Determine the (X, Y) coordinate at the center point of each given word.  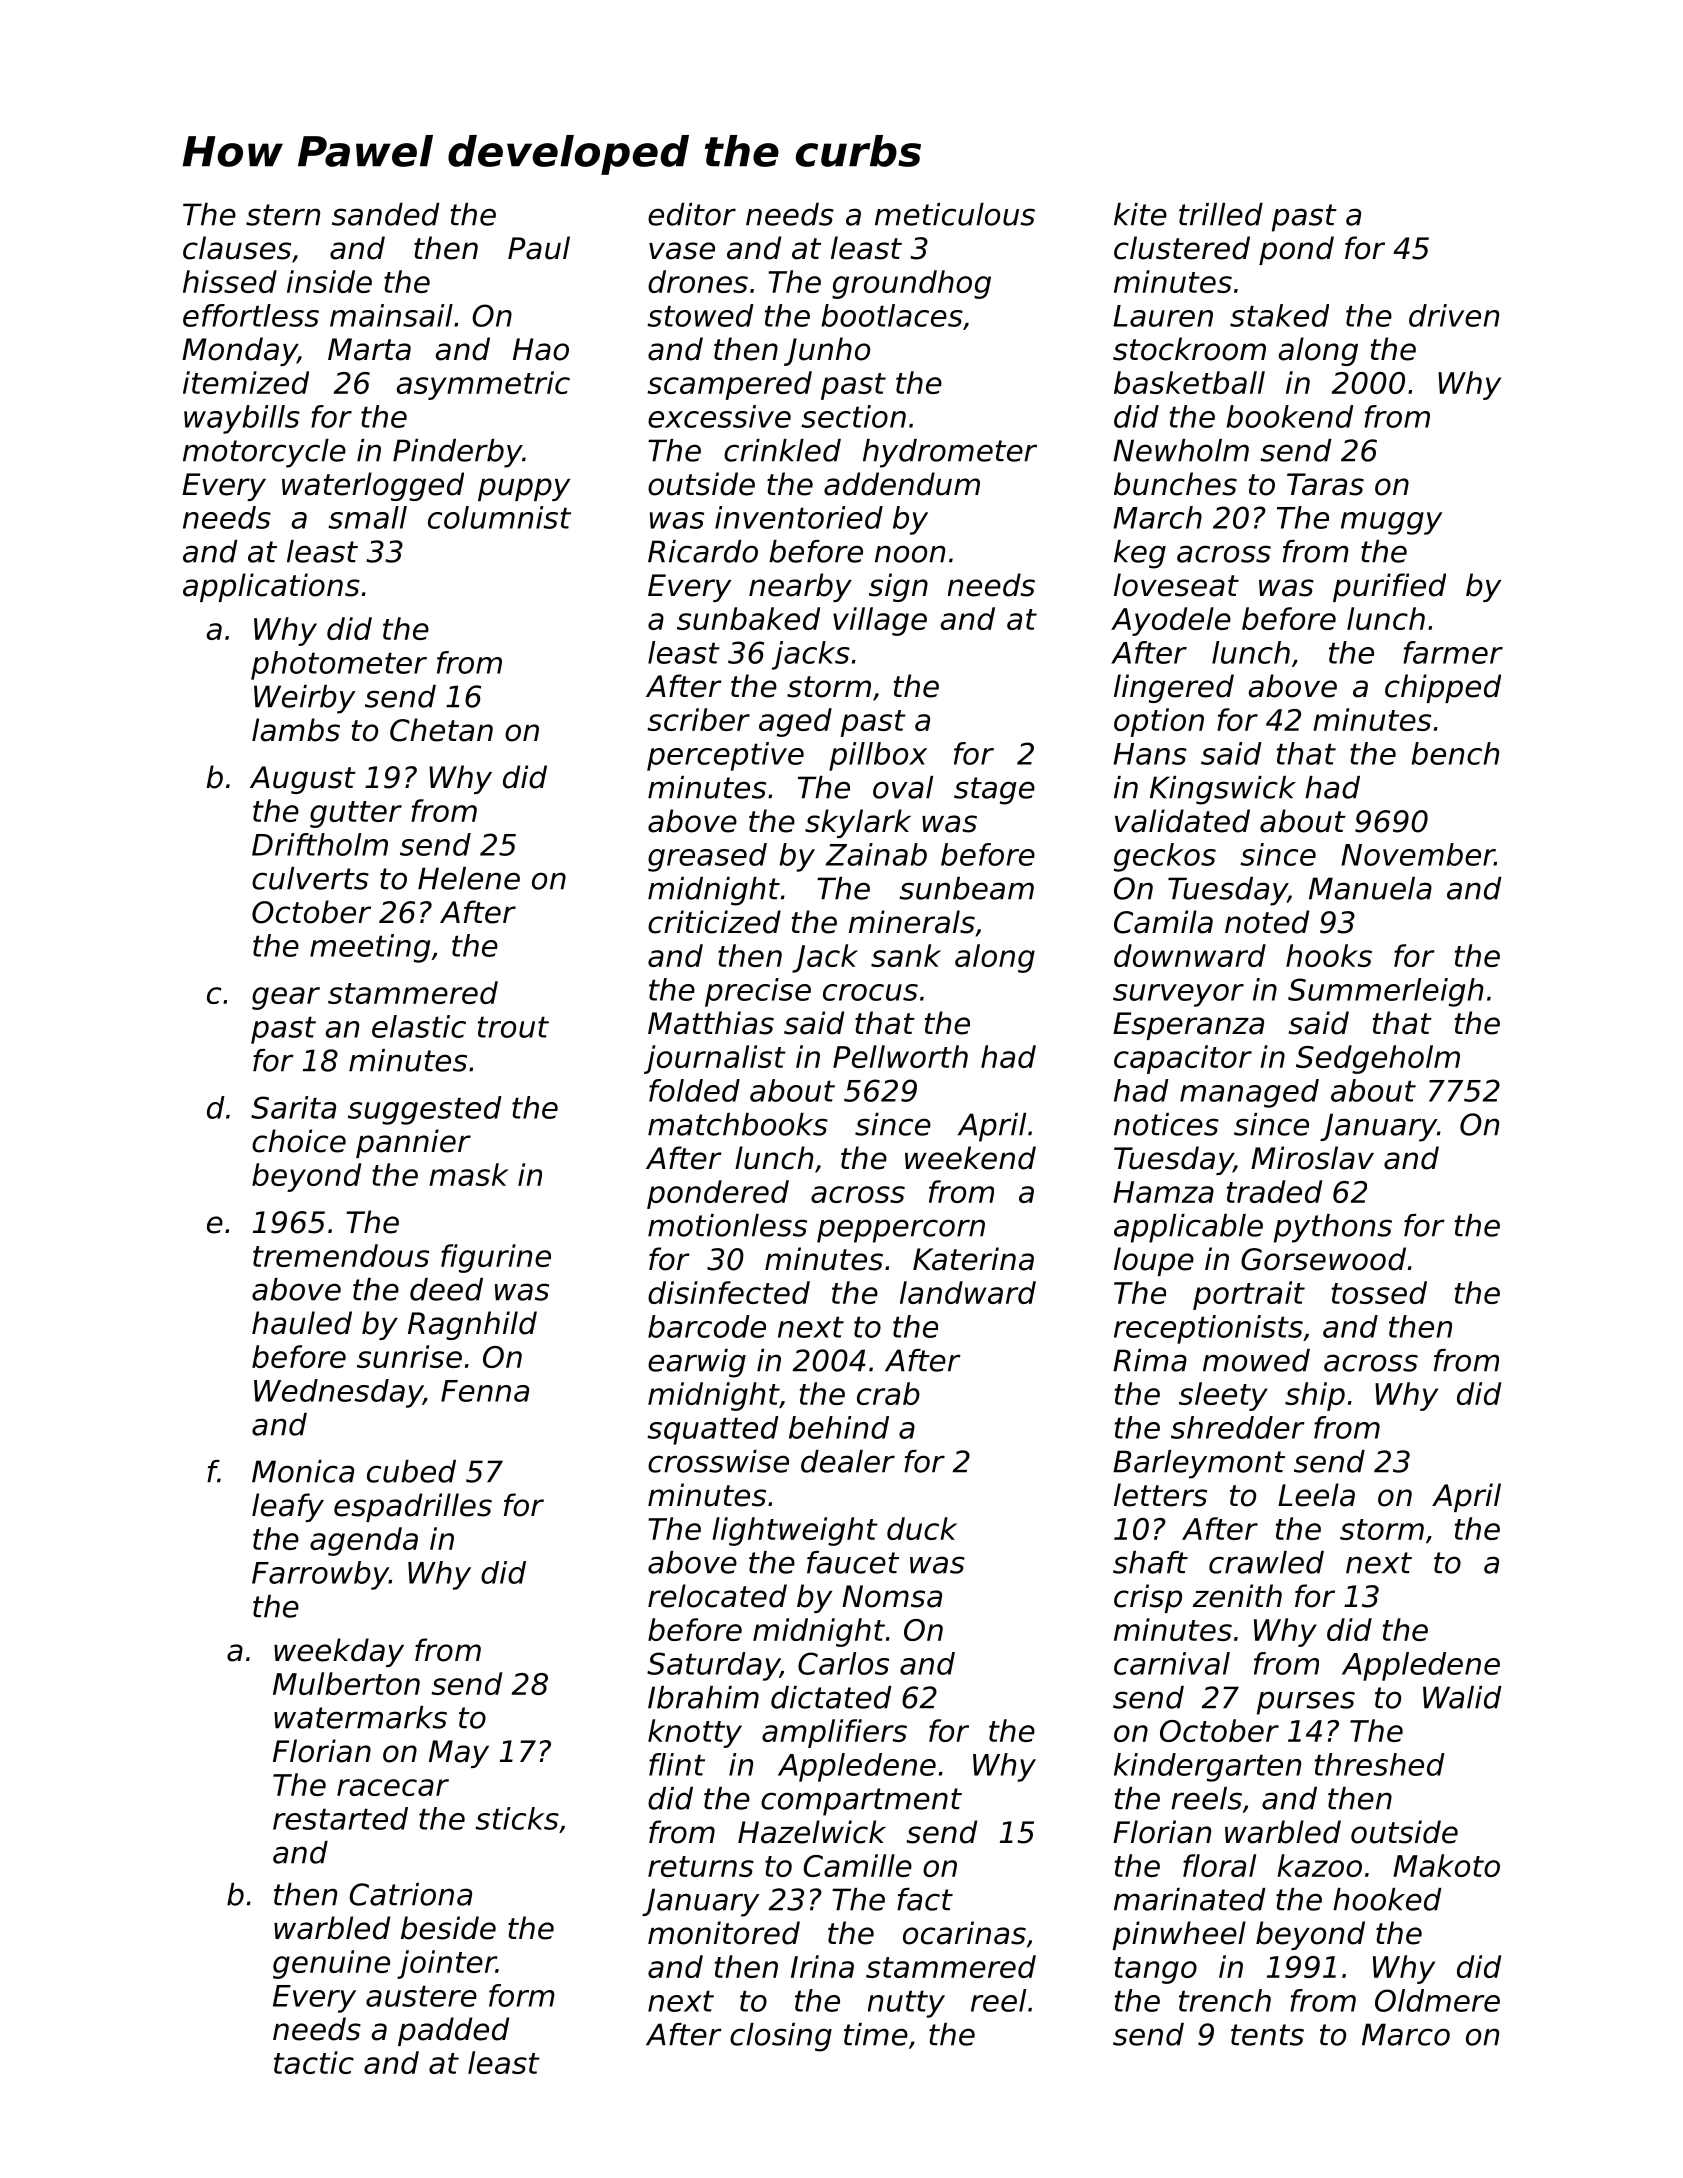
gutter (356, 814)
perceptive (725, 756)
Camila (1163, 922)
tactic (314, 2062)
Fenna (485, 1391)
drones (698, 281)
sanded (386, 214)
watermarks (360, 1717)
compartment (861, 1802)
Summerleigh (1385, 992)
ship (1315, 1396)
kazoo (1319, 1865)
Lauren (1163, 316)
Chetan (441, 730)
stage (994, 791)
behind (839, 1427)
